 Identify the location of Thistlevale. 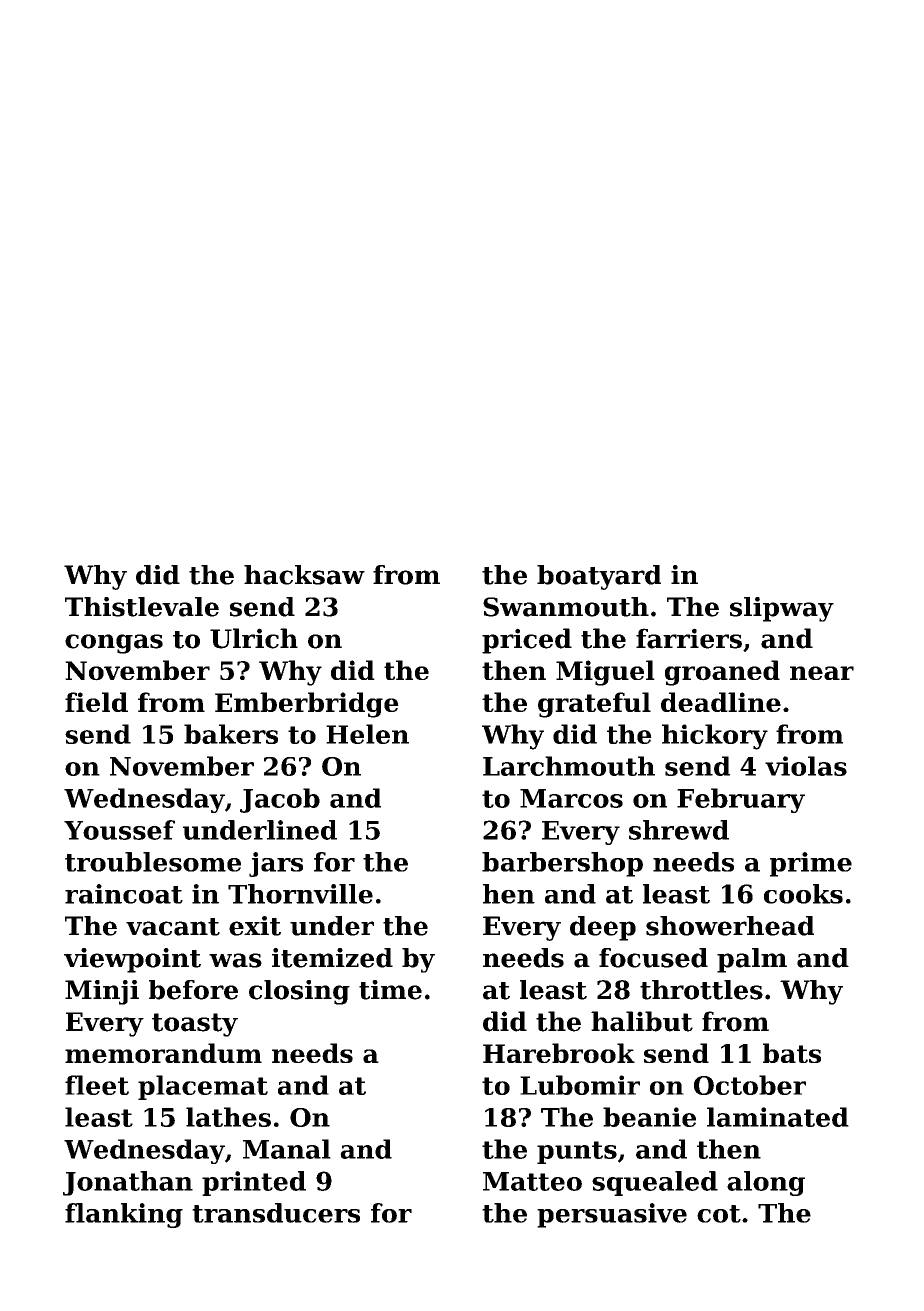
(142, 607).
